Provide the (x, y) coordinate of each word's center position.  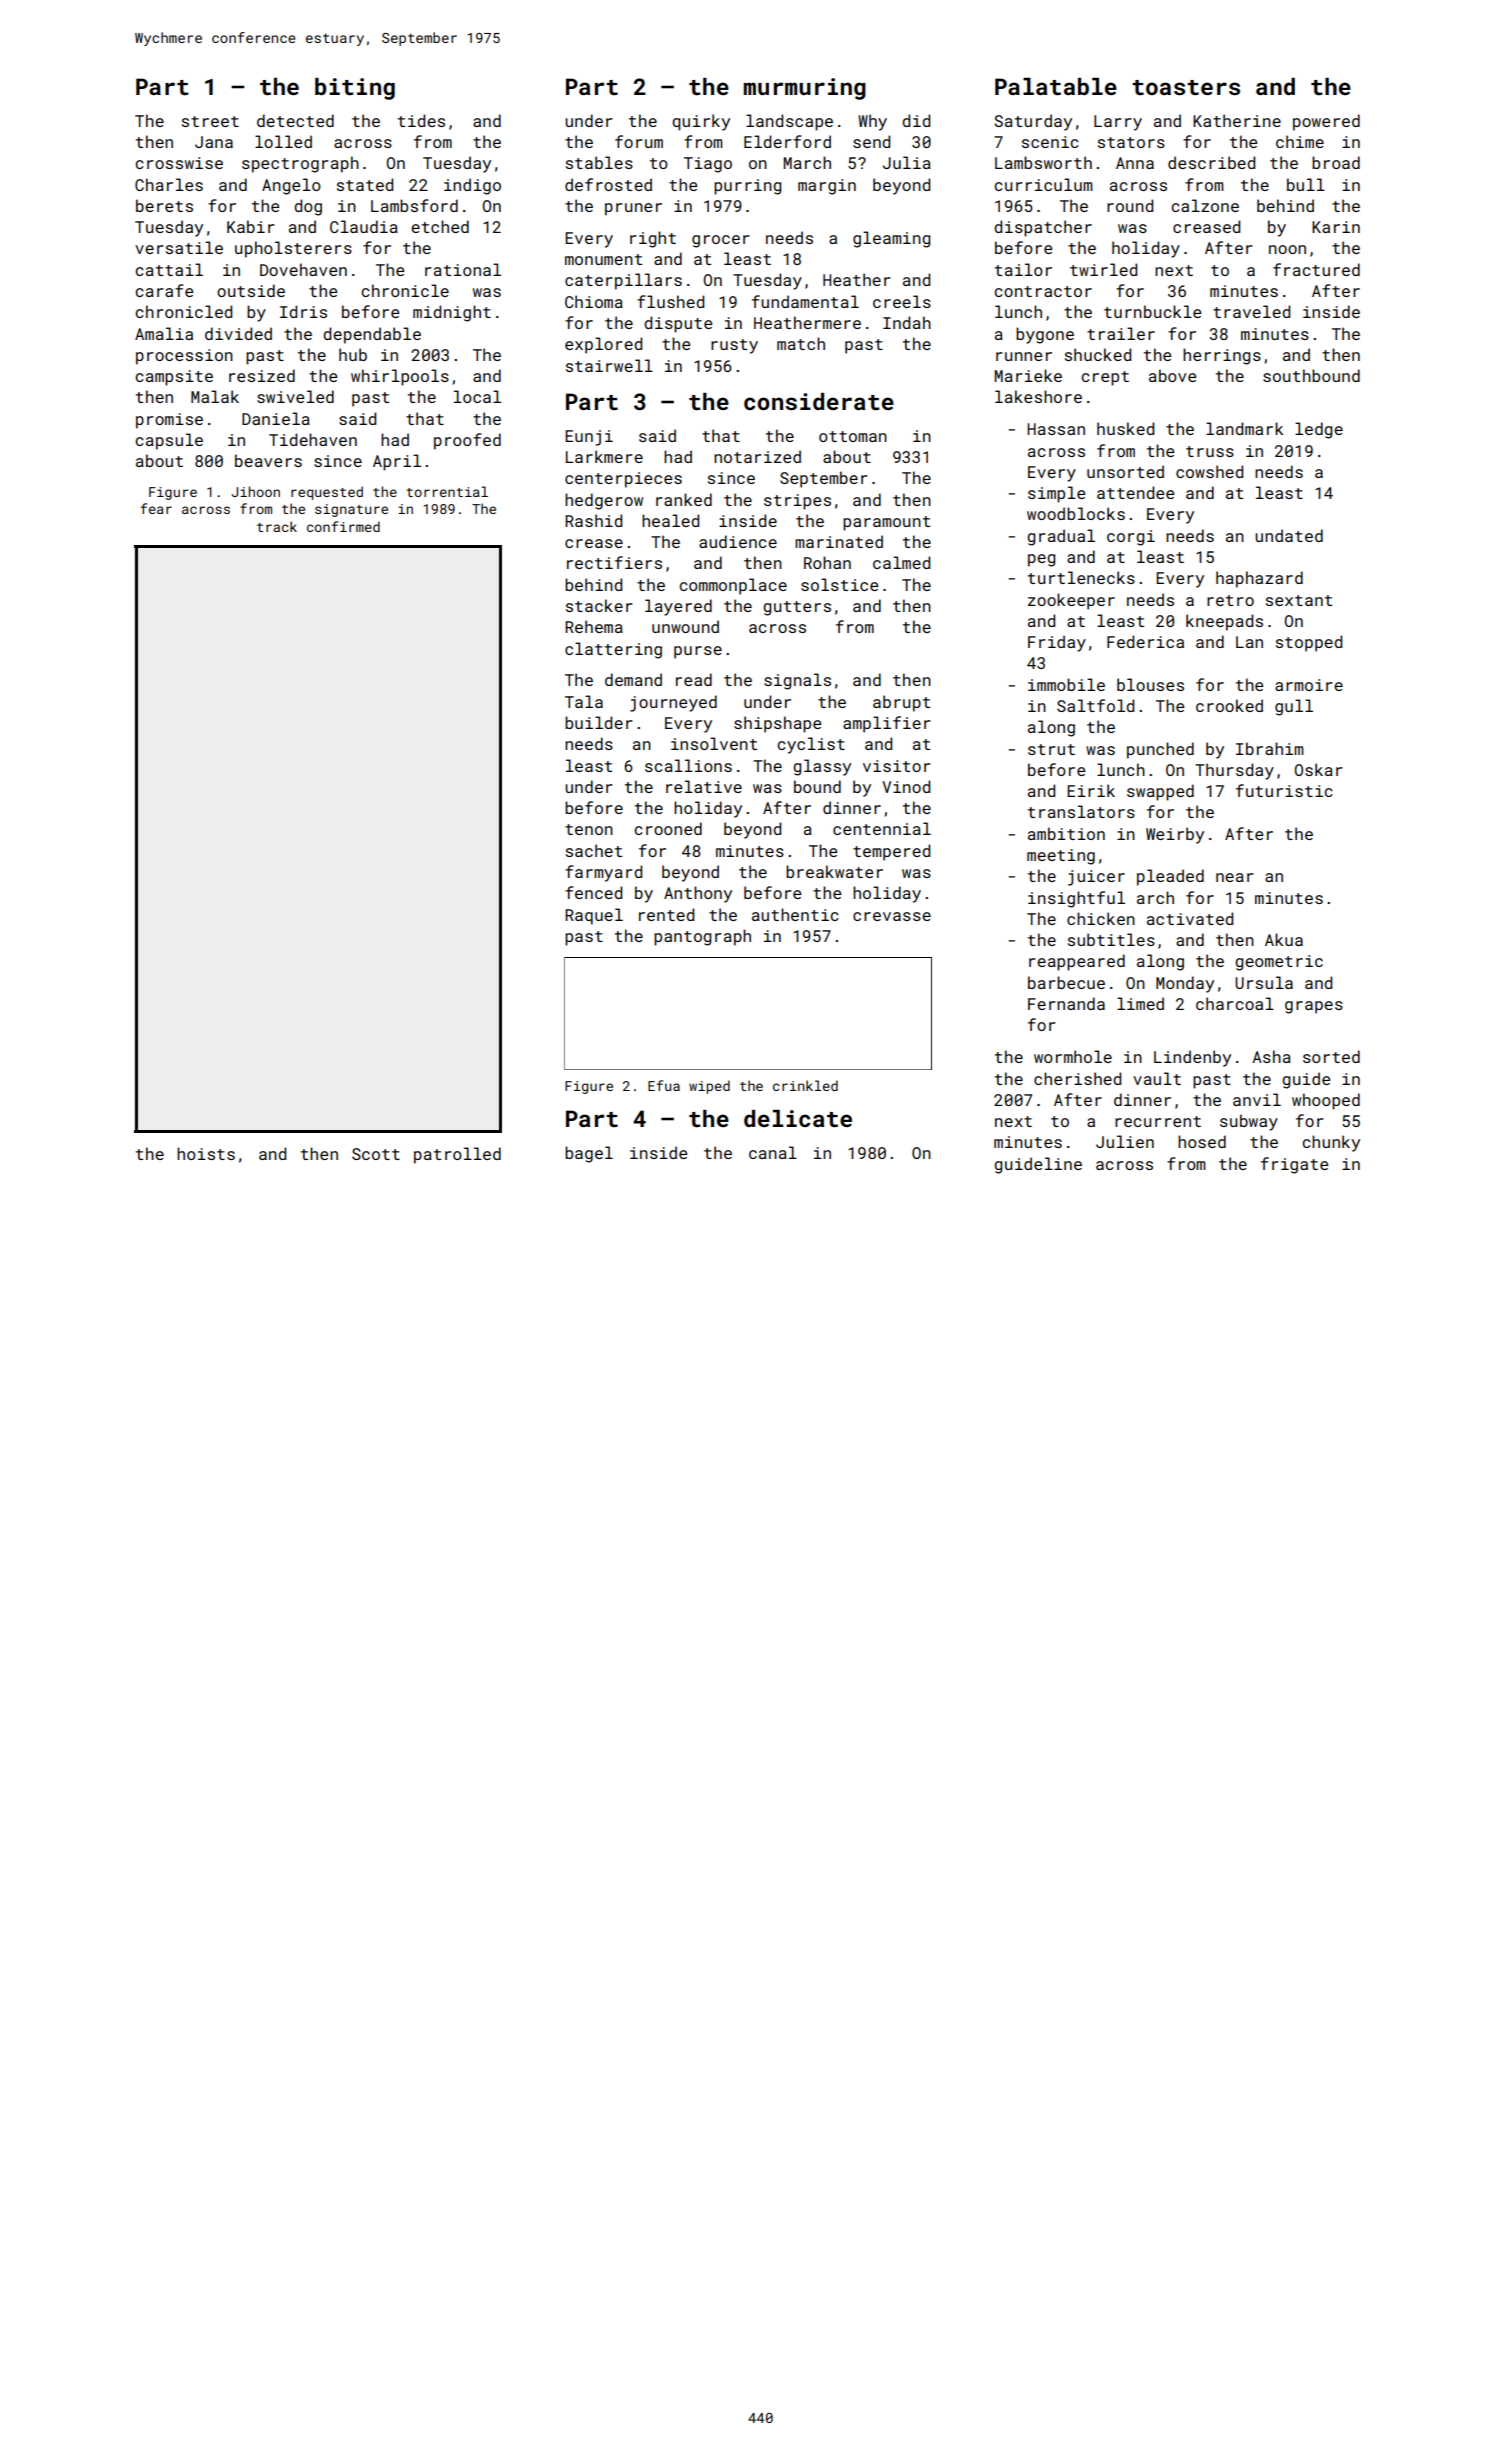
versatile (179, 247)
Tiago (708, 165)
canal (773, 1152)
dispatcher (1043, 228)
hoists (206, 1153)
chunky (1331, 1143)
